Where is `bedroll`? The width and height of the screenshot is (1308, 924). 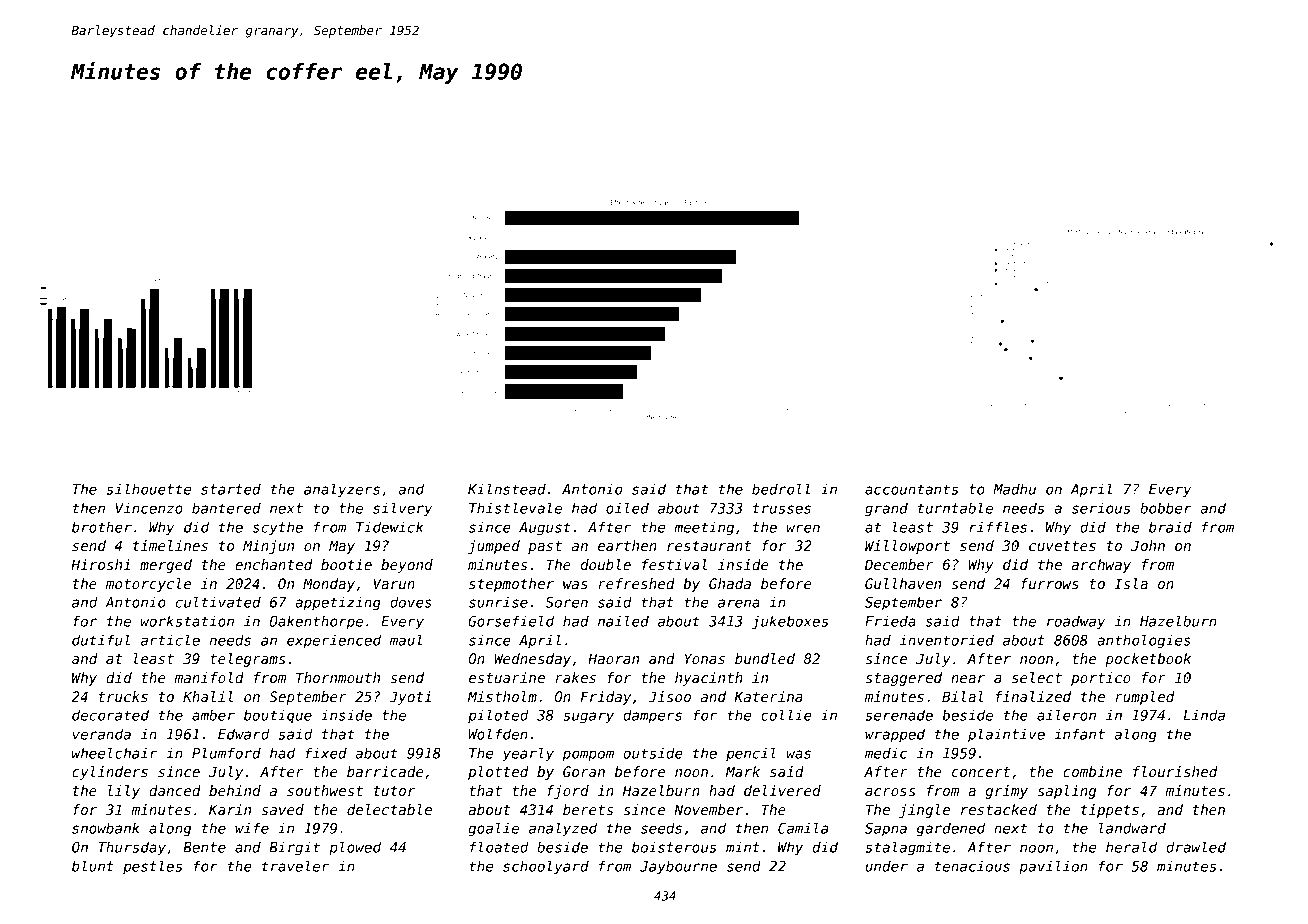 bedroll is located at coordinates (781, 489).
